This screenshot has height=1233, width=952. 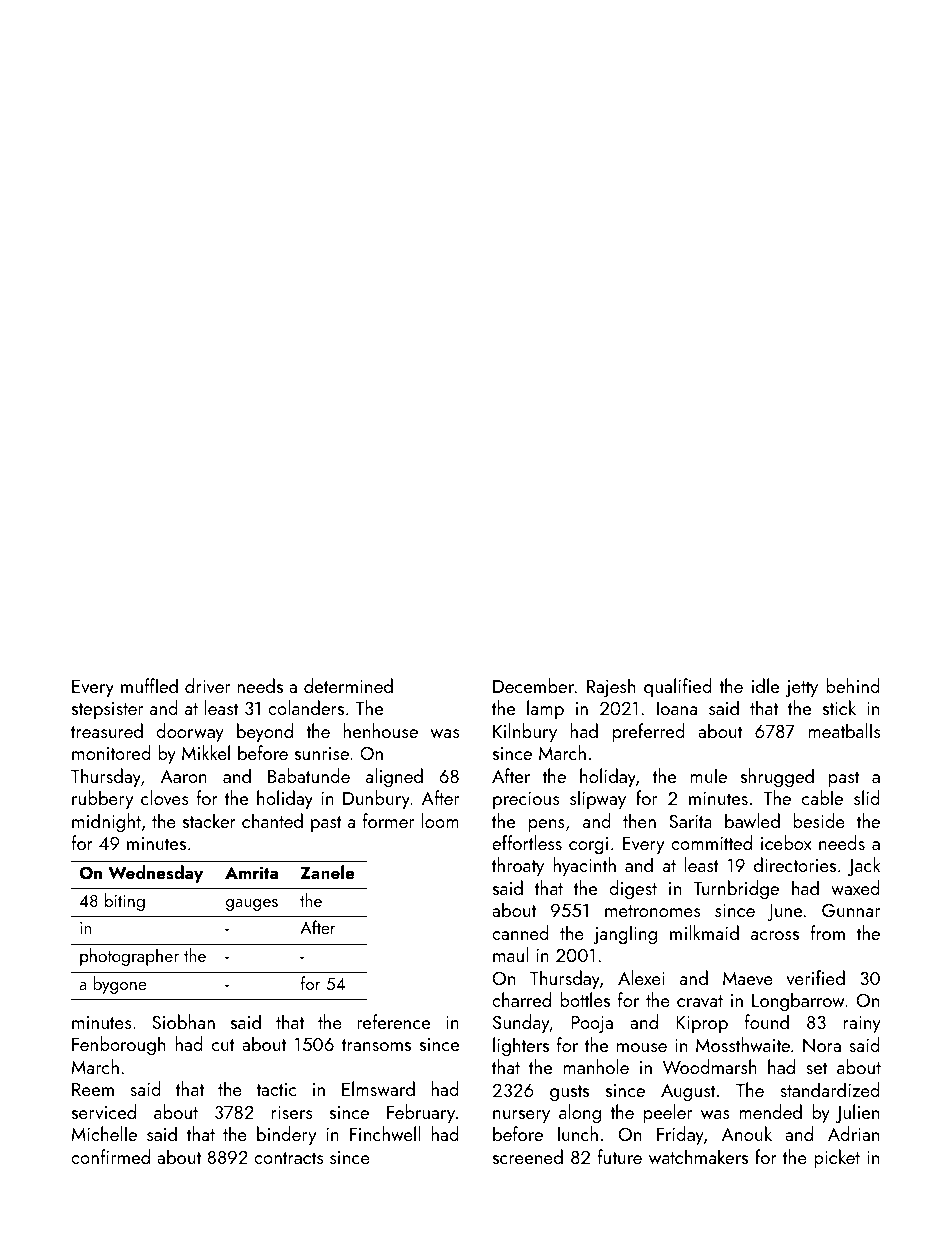 I want to click on hyacinth, so click(x=584, y=866).
